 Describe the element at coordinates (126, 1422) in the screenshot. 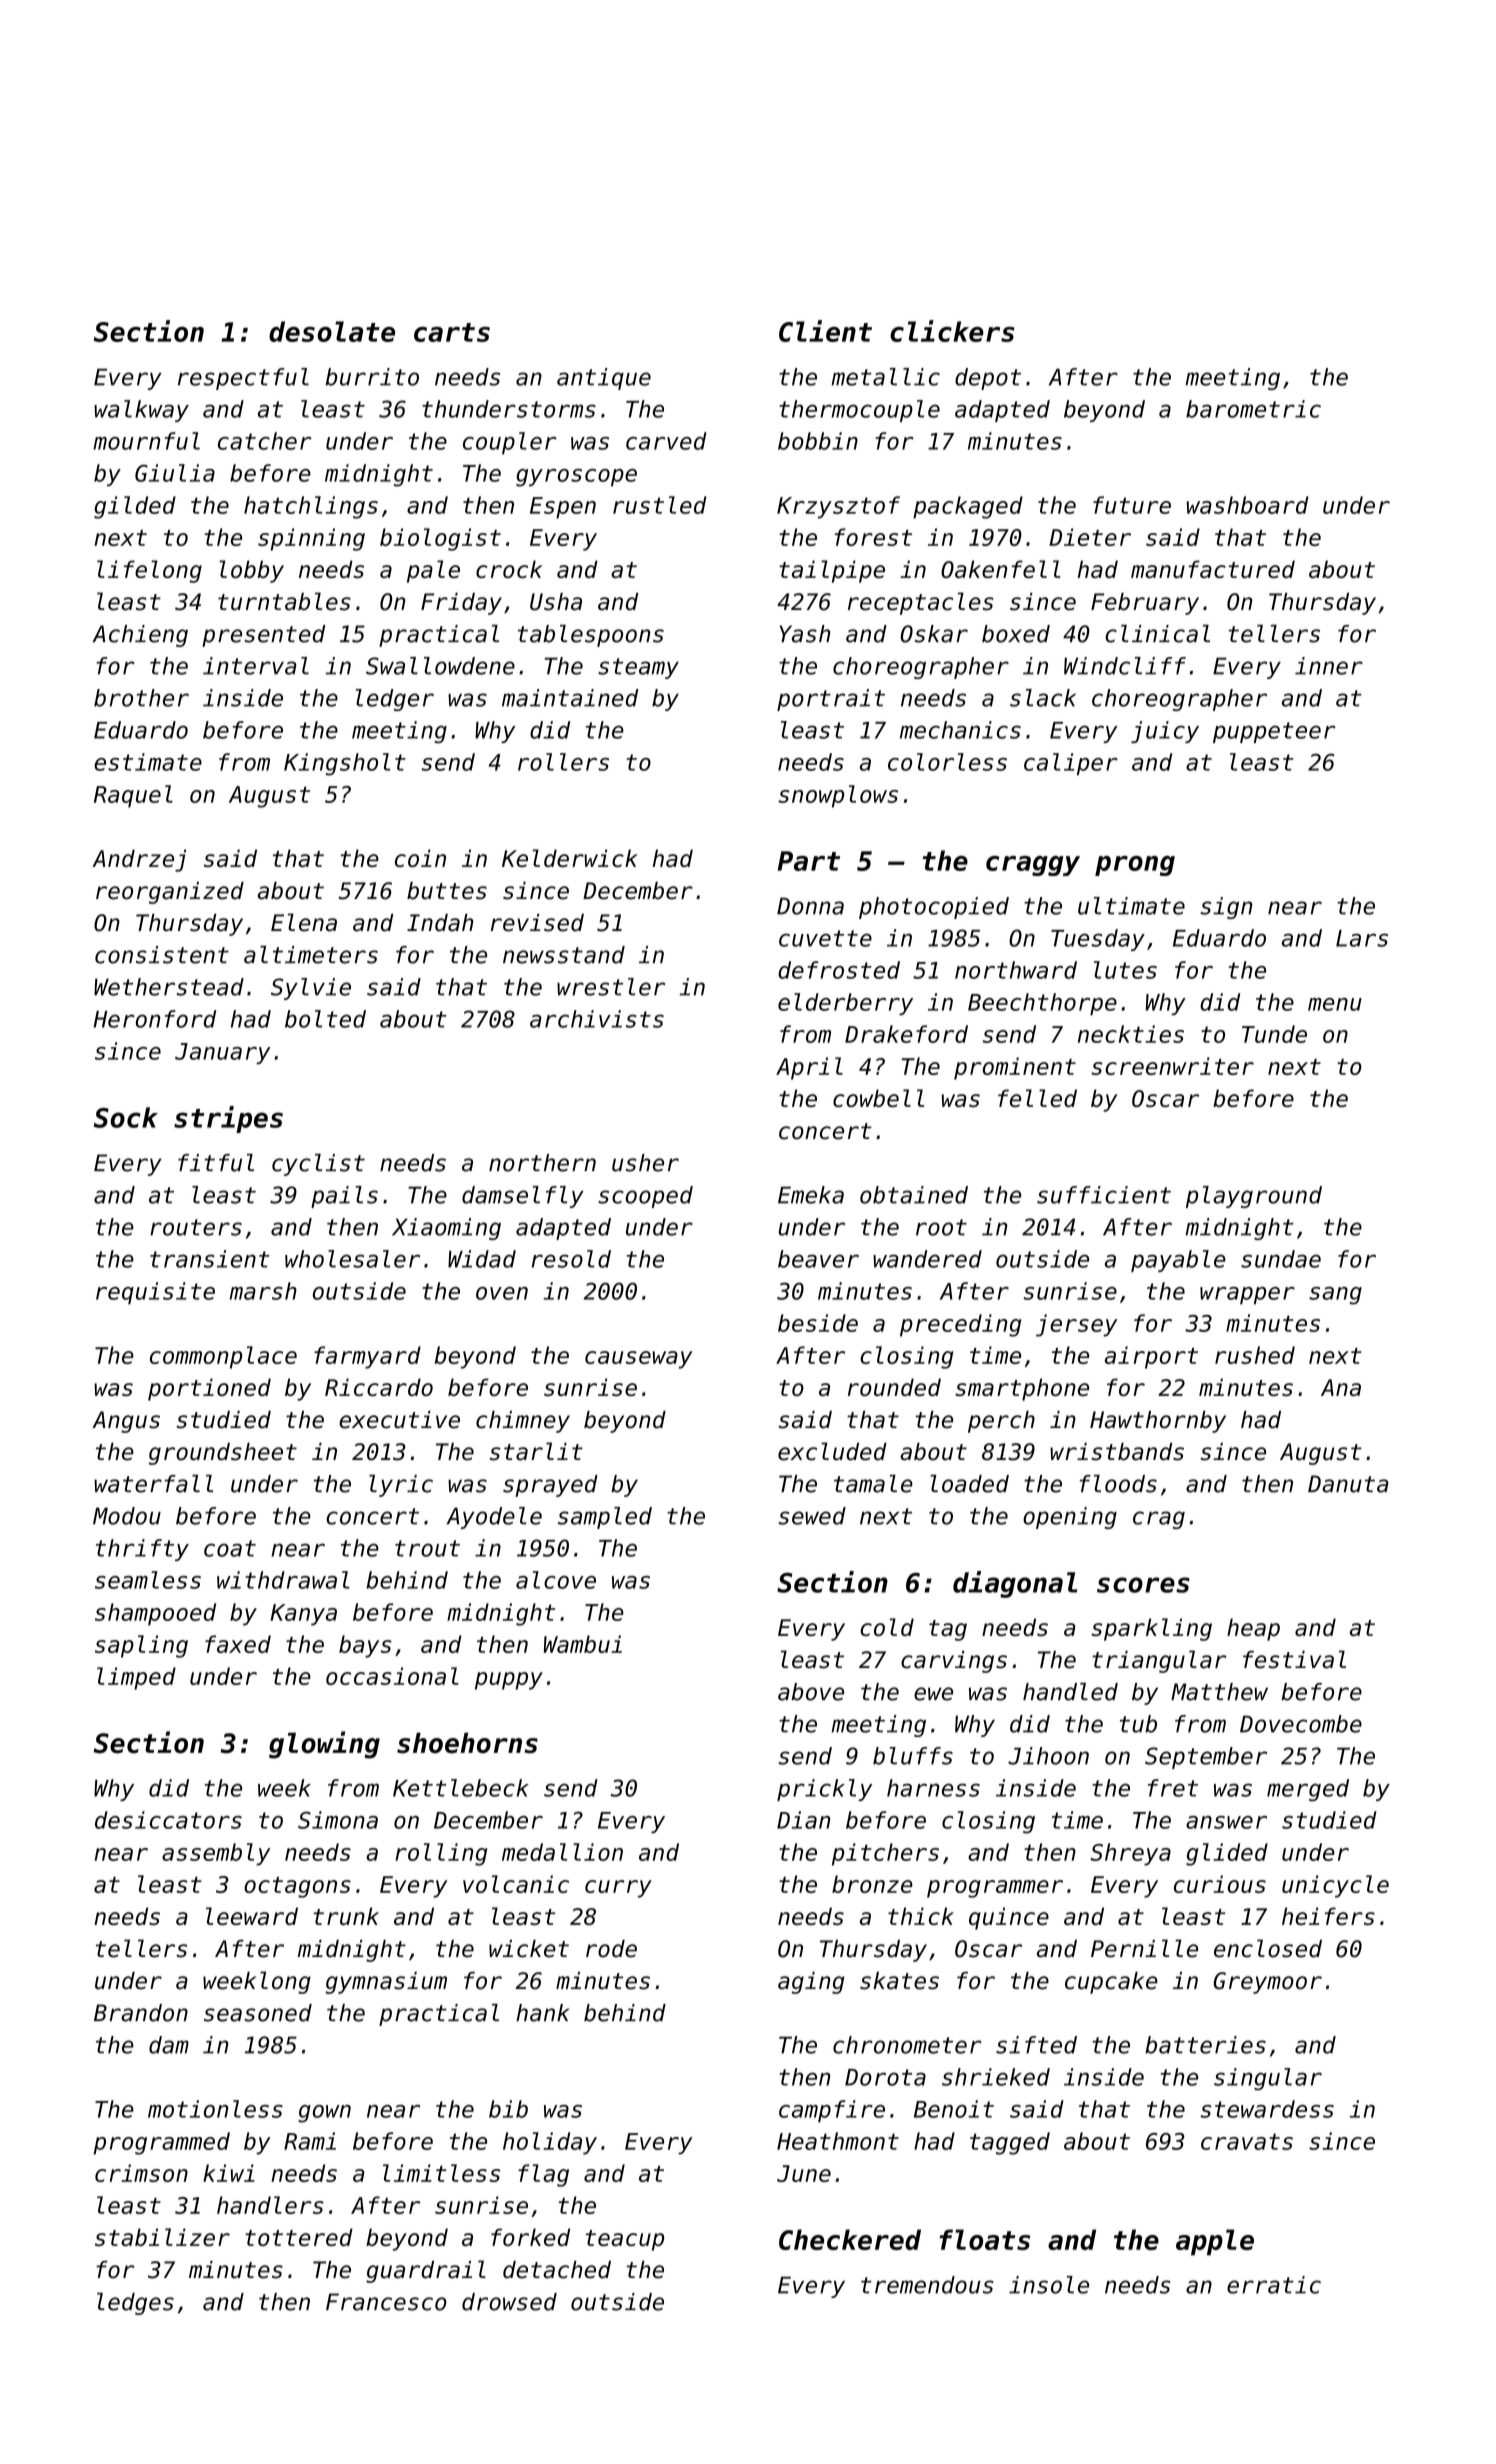

I see `Angus` at that location.
